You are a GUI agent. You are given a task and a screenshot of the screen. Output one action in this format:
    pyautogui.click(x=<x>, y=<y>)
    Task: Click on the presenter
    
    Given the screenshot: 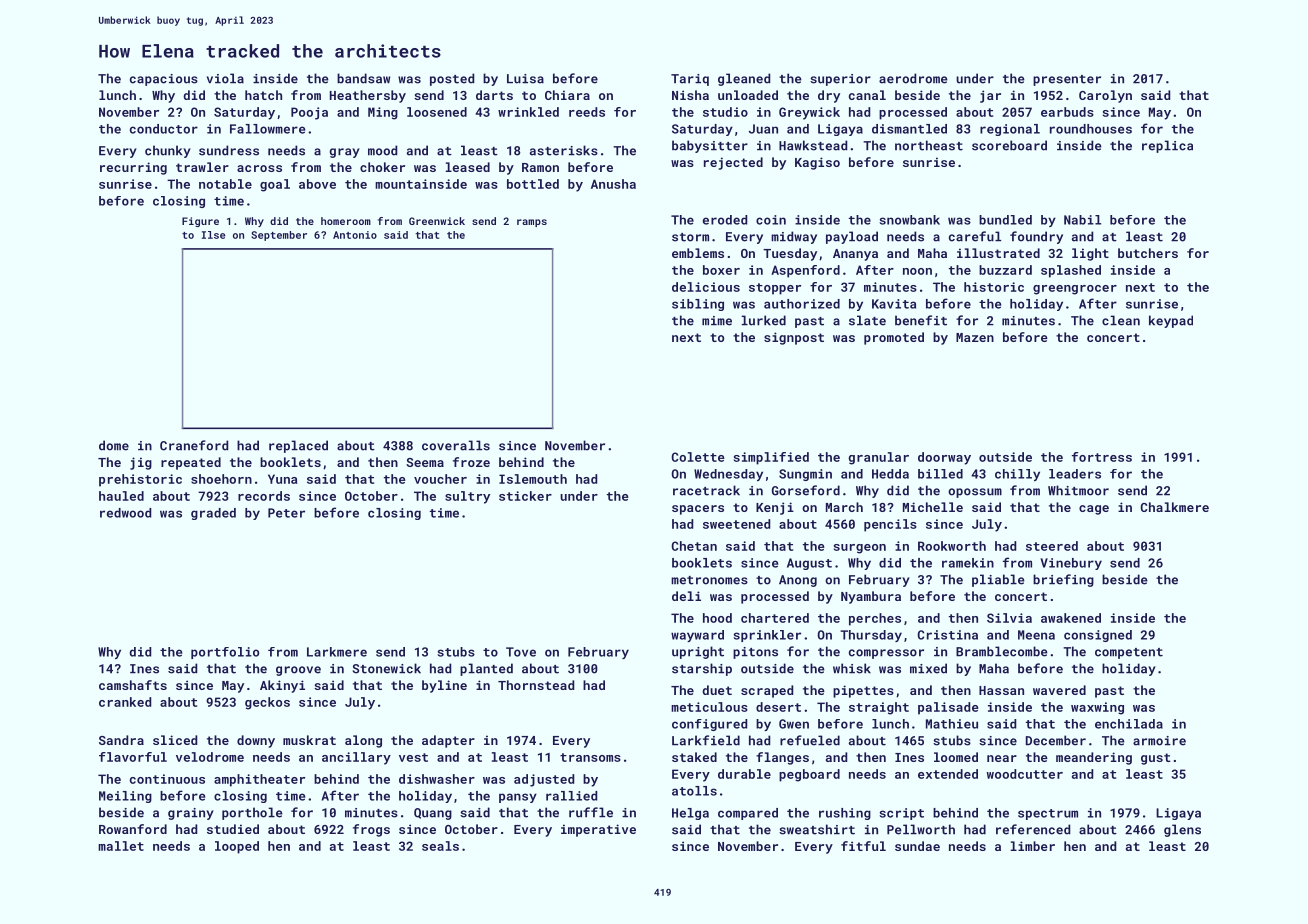 What is the action you would take?
    pyautogui.click(x=1067, y=80)
